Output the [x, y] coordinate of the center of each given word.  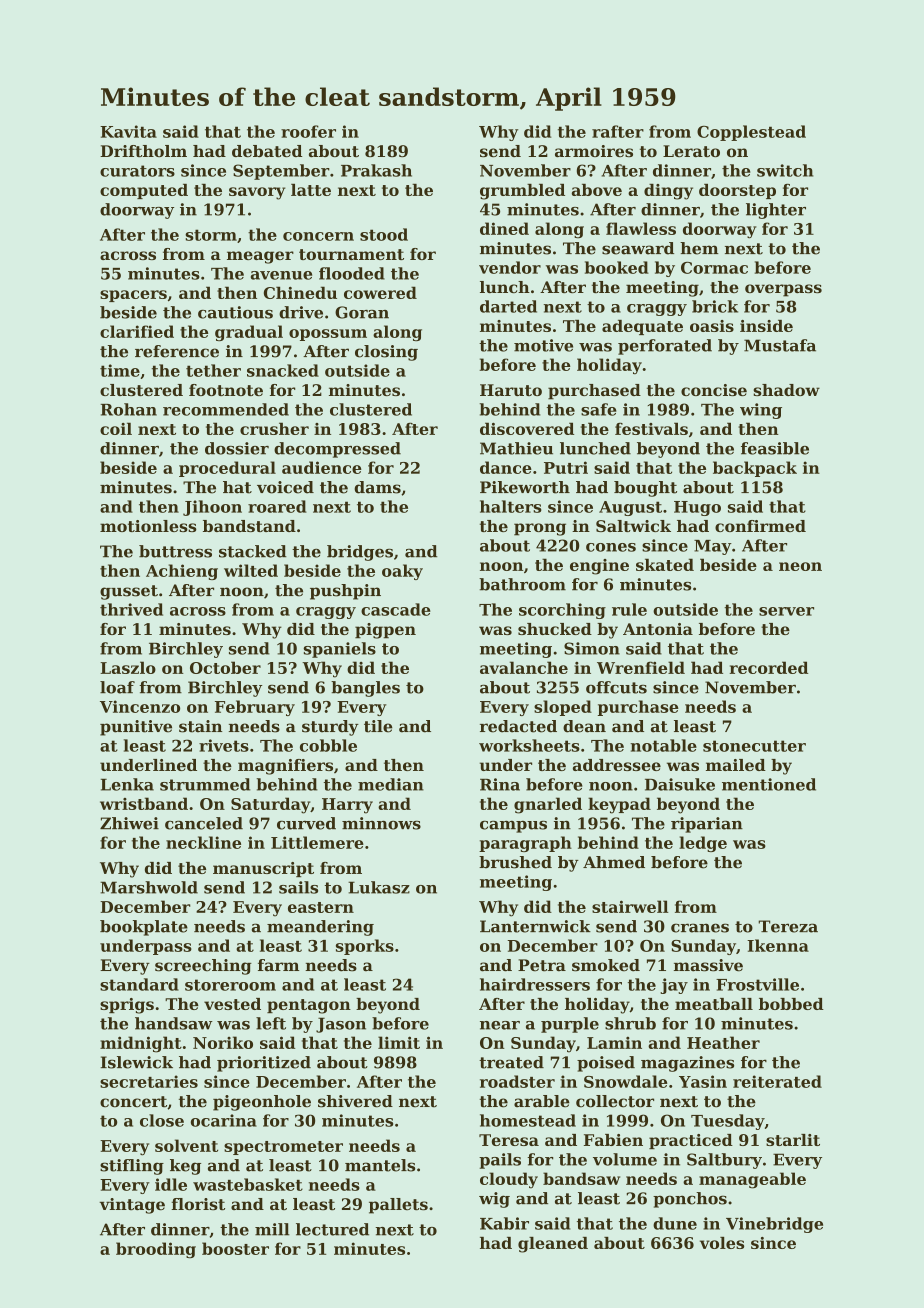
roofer [308, 131]
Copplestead [751, 133]
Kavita [128, 131]
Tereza [788, 926]
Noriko [223, 1042]
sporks [365, 947]
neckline [203, 842]
